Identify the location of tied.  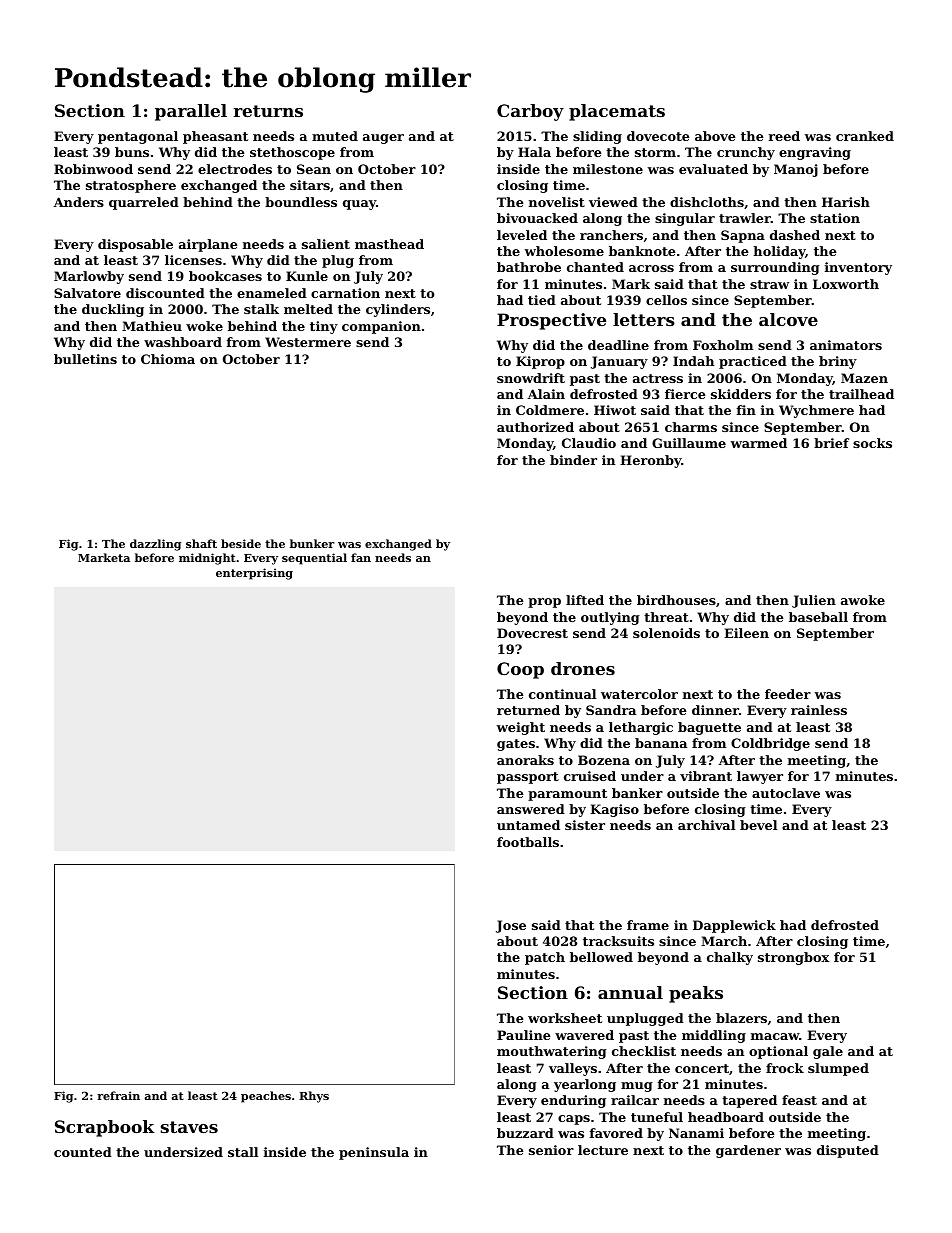
(542, 300).
